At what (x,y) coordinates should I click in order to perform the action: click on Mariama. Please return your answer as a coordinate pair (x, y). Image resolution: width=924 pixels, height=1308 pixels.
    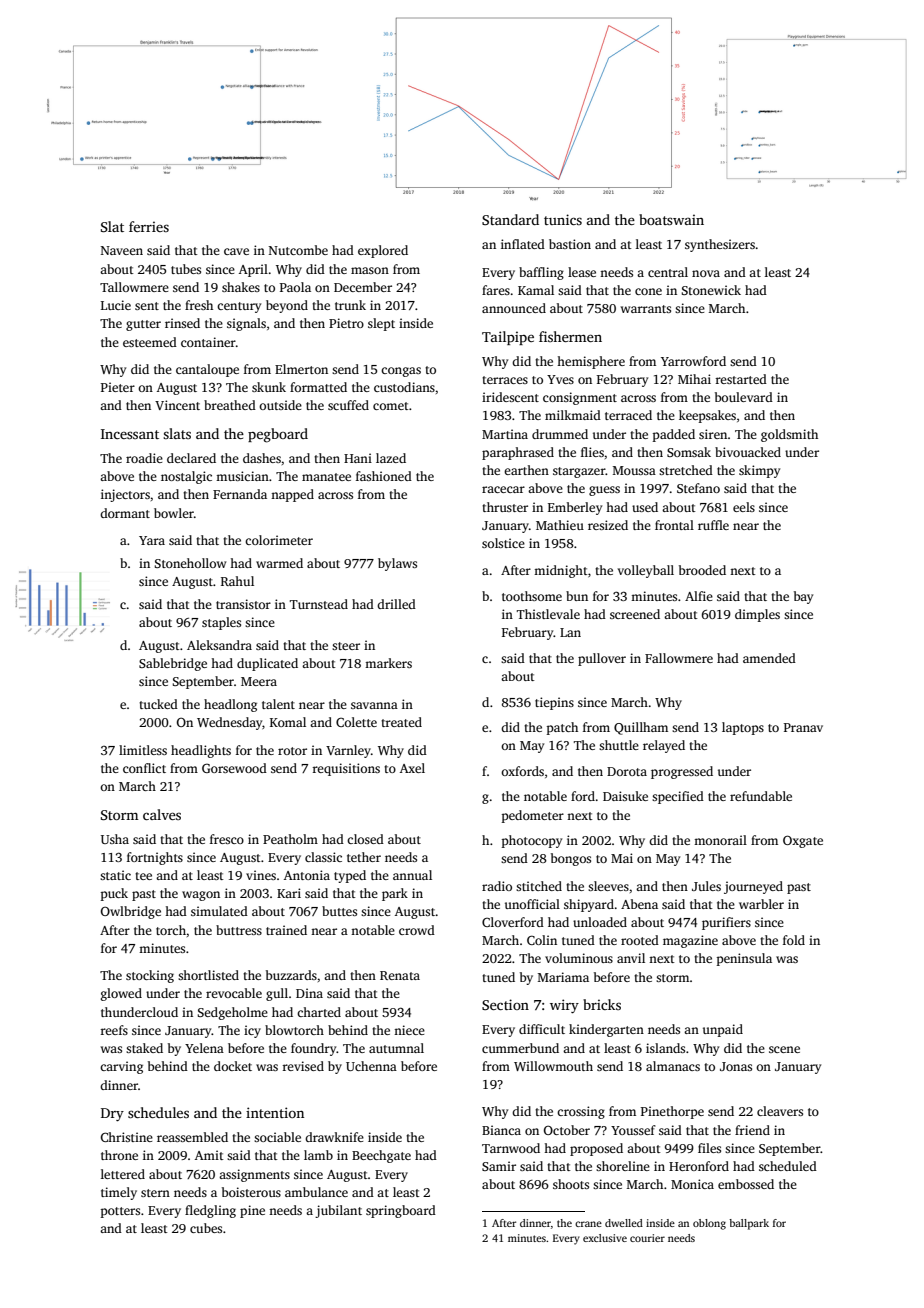
    Looking at the image, I should click on (563, 977).
